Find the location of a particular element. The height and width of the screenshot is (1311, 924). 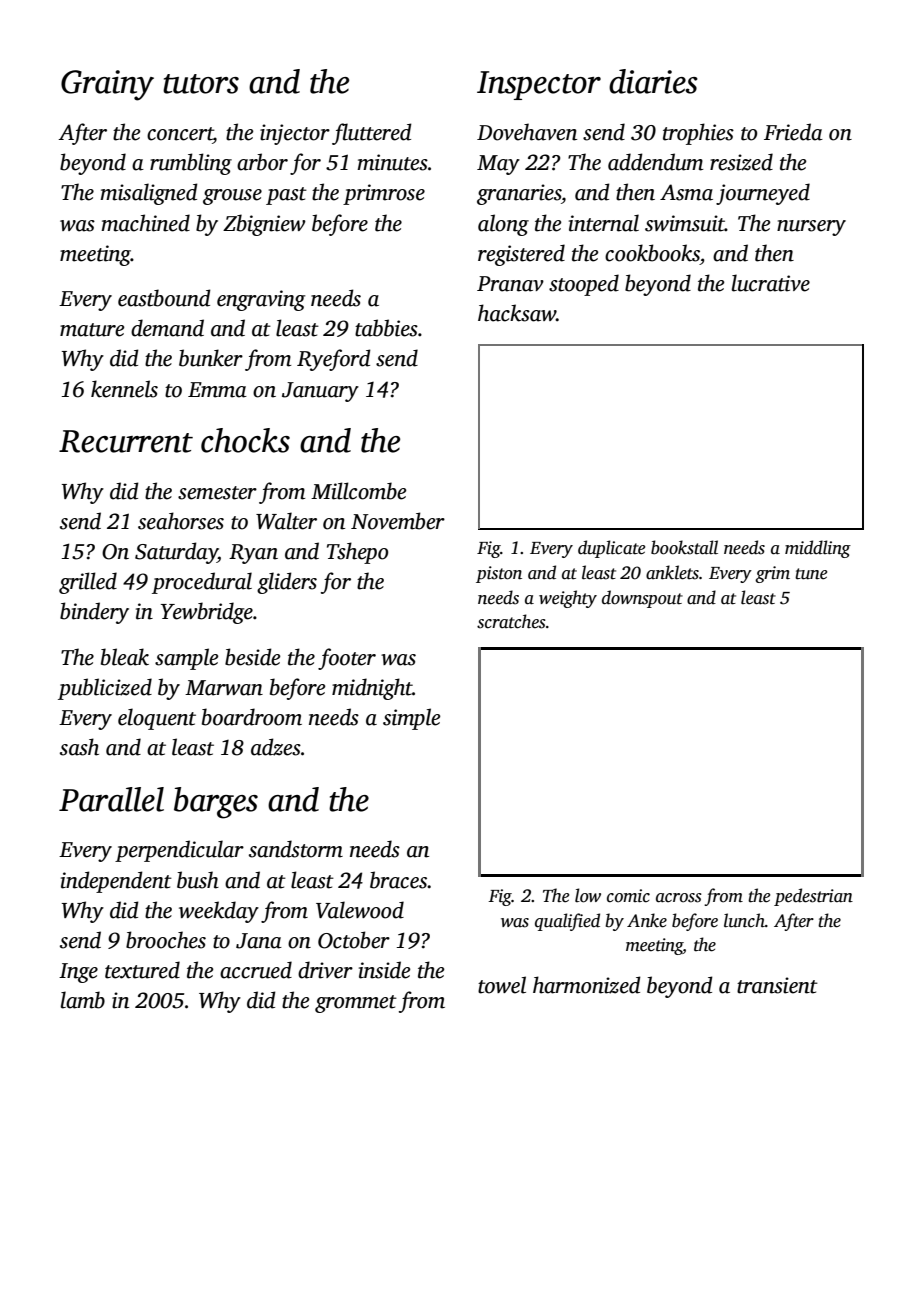

seahorses is located at coordinates (181, 521).
